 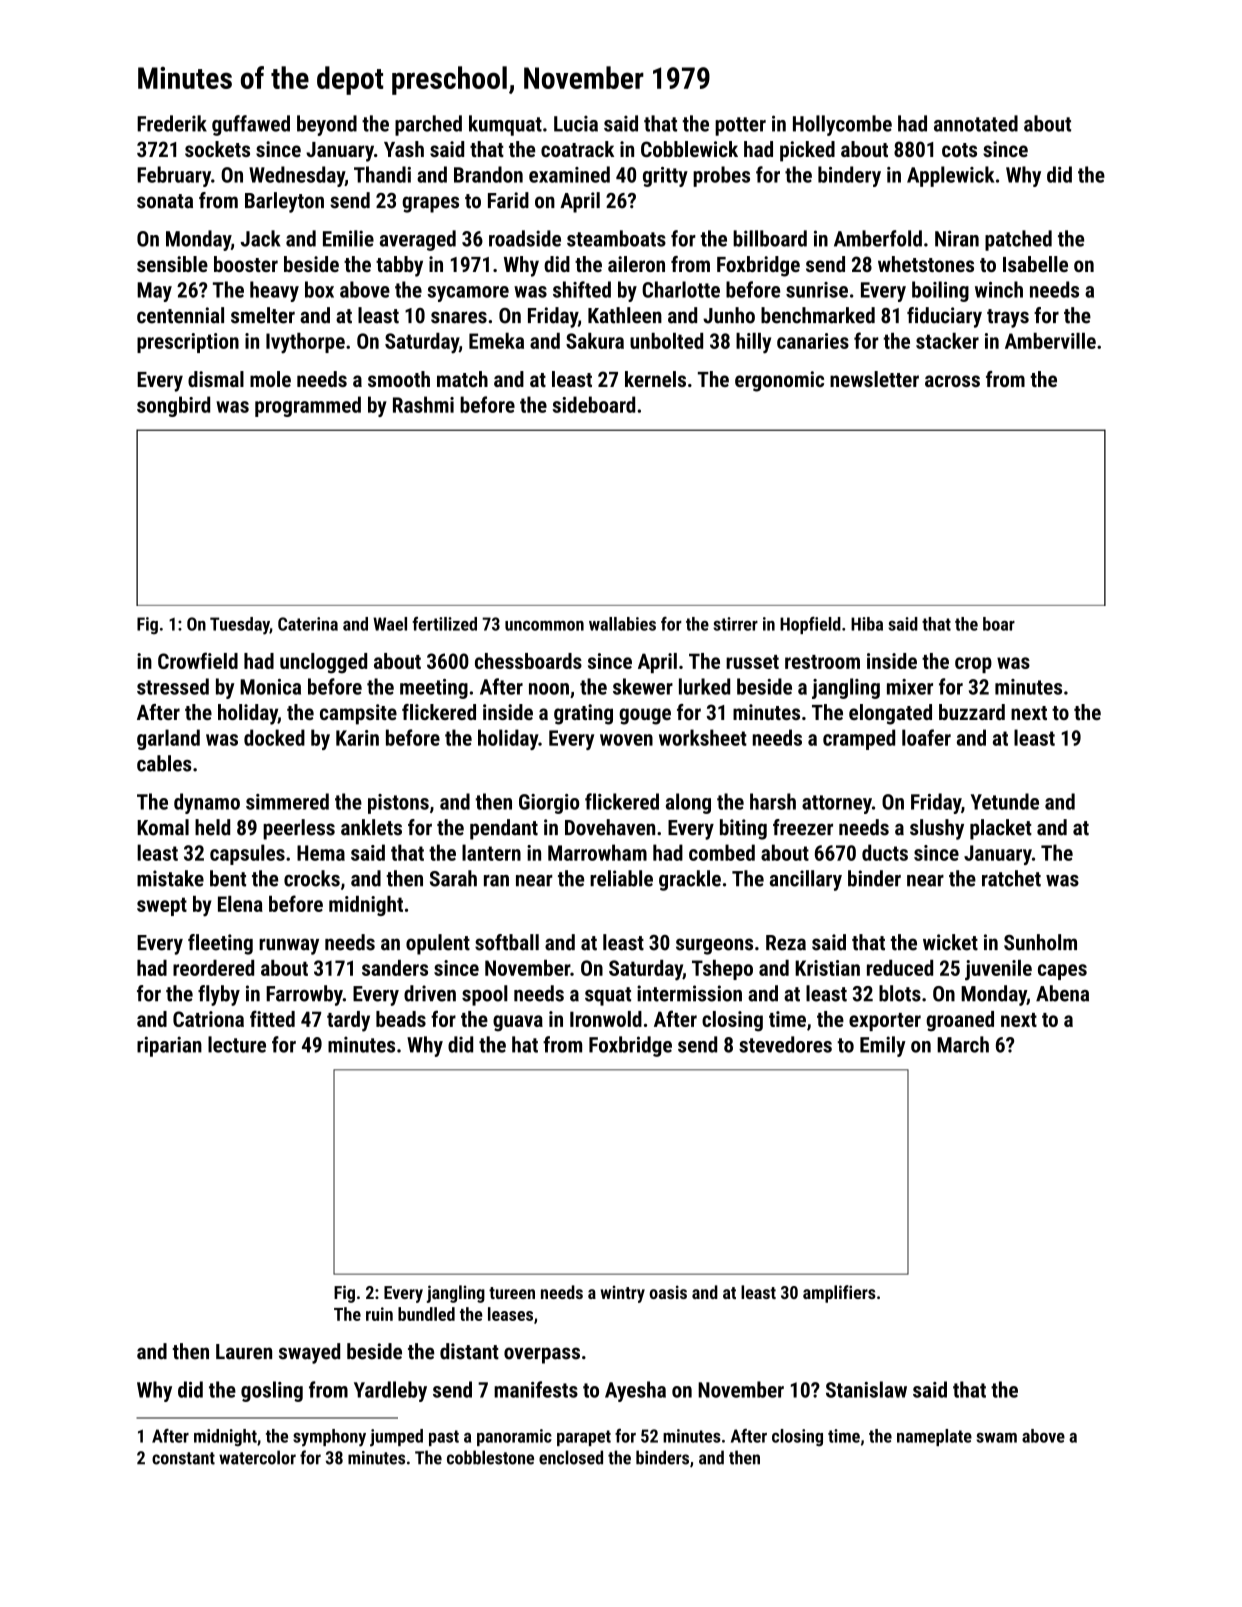 What do you see at coordinates (244, 1352) in the page?
I see `Lauren` at bounding box center [244, 1352].
